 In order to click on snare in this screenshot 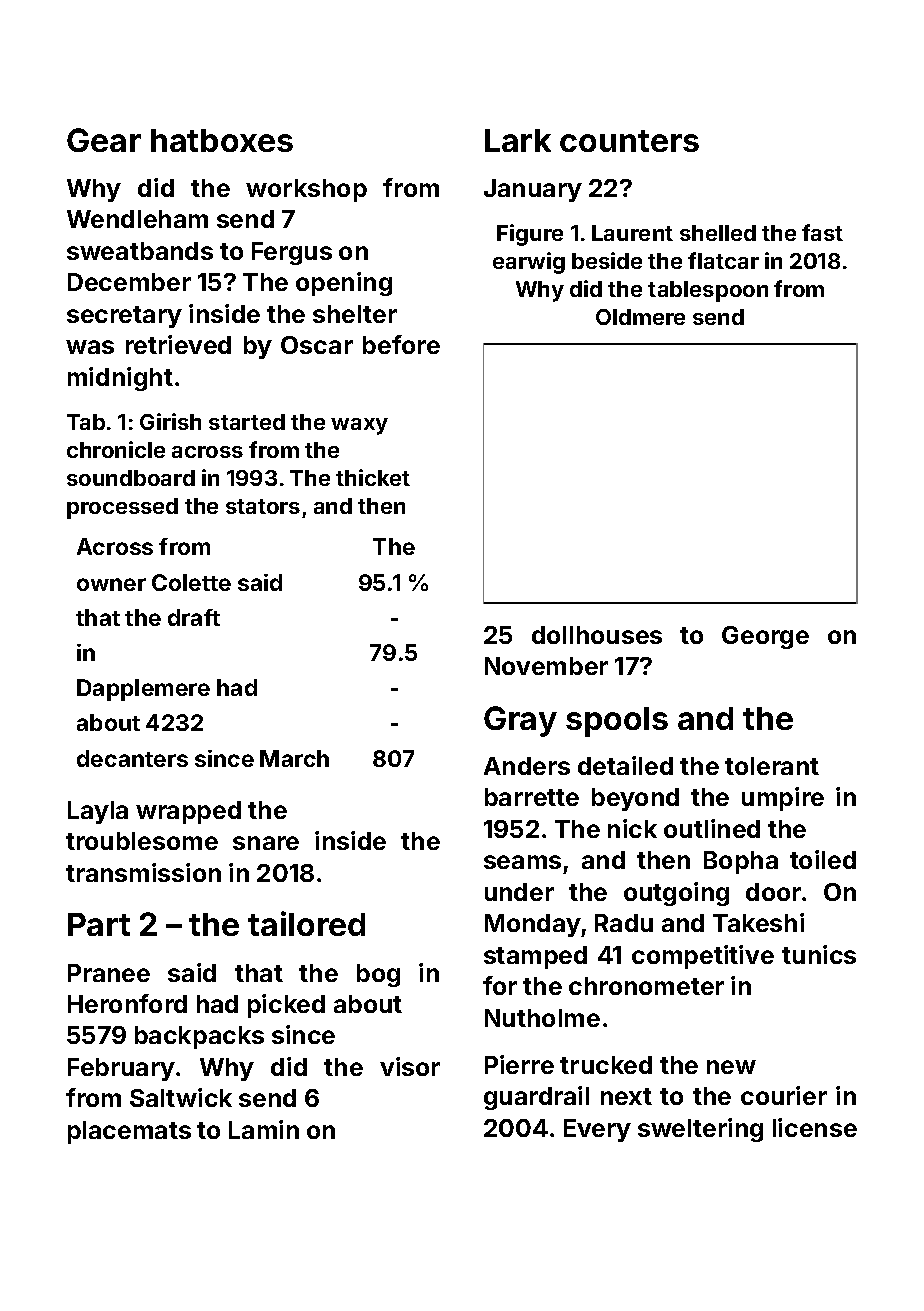, I will do `click(266, 843)`.
